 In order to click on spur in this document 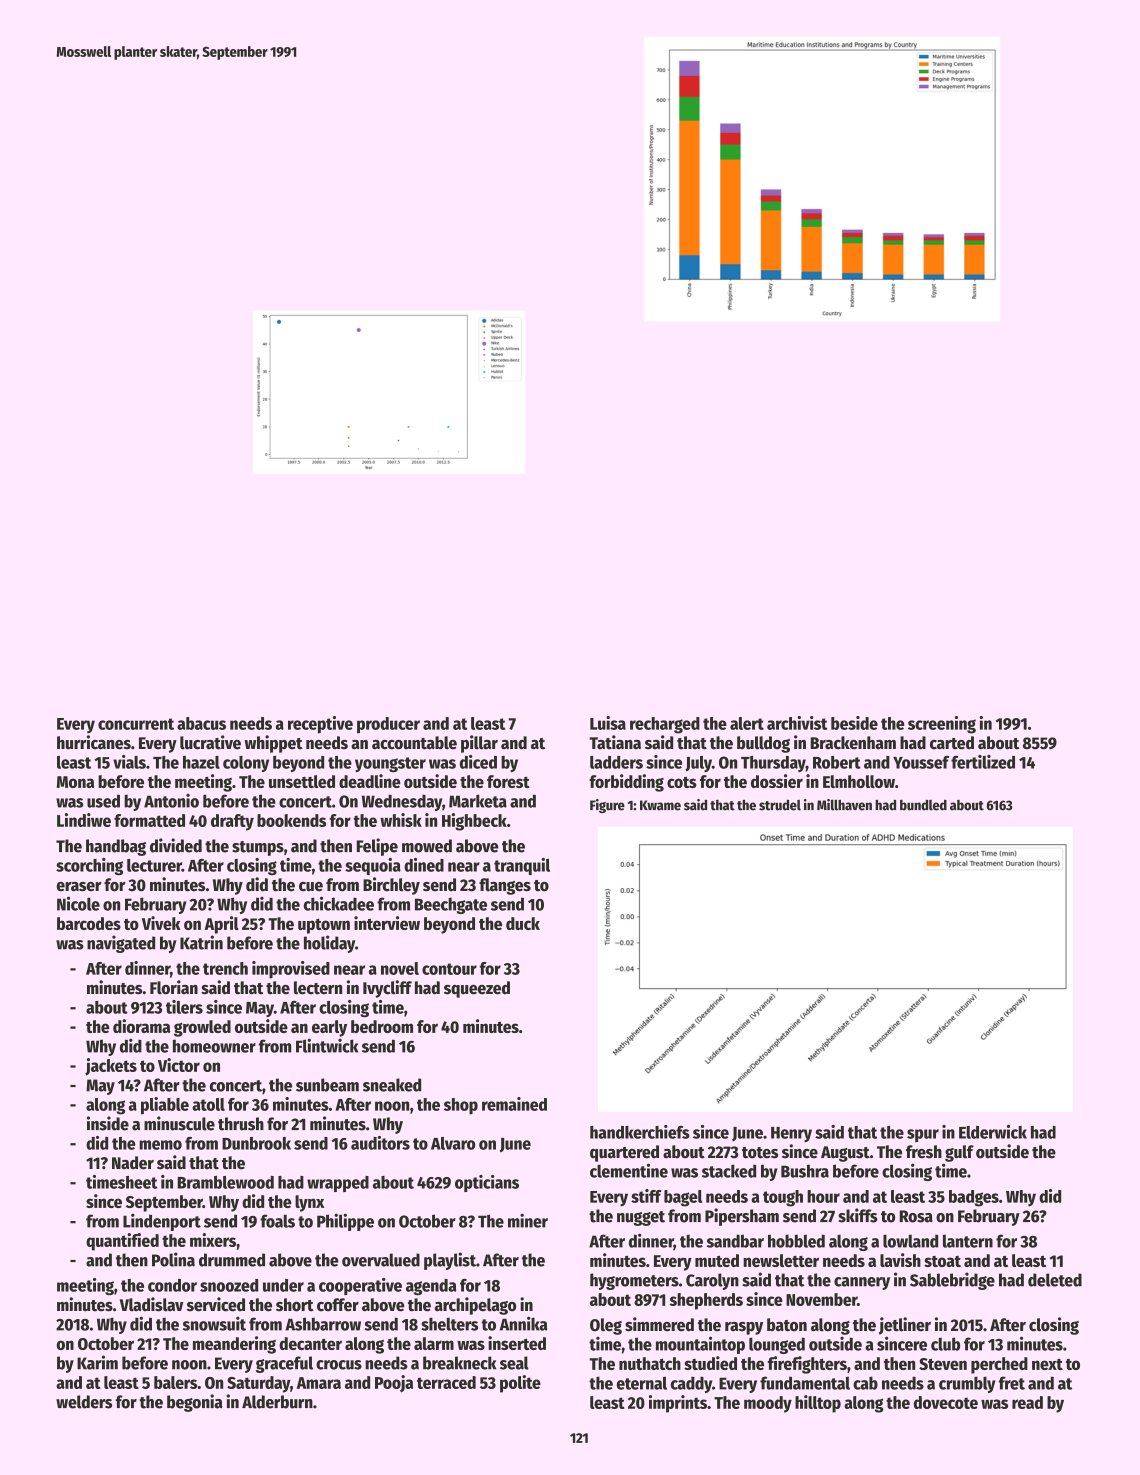, I will do `click(923, 1135)`.
